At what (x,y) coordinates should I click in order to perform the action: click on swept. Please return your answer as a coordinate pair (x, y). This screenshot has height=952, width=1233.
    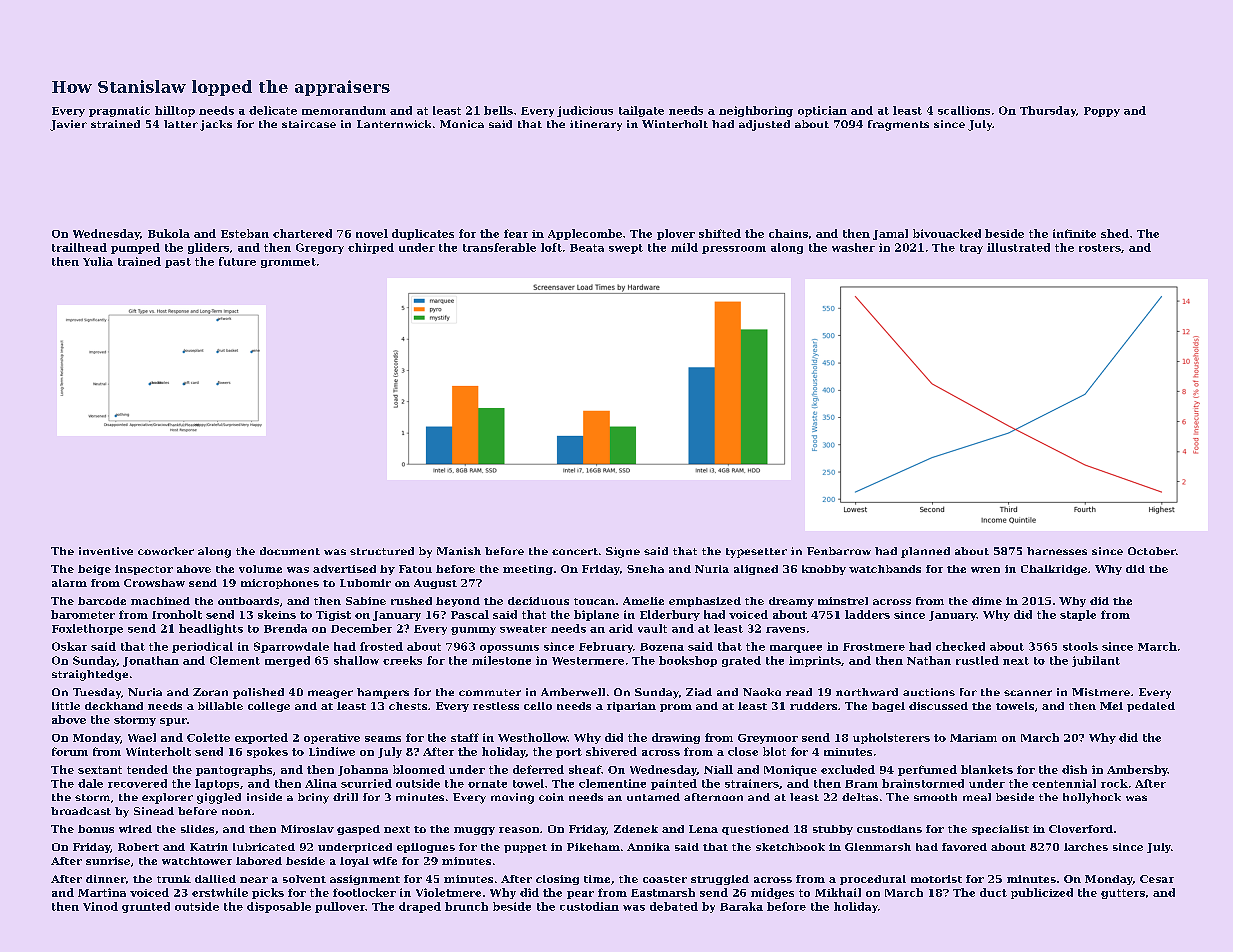
    Looking at the image, I should click on (626, 249).
